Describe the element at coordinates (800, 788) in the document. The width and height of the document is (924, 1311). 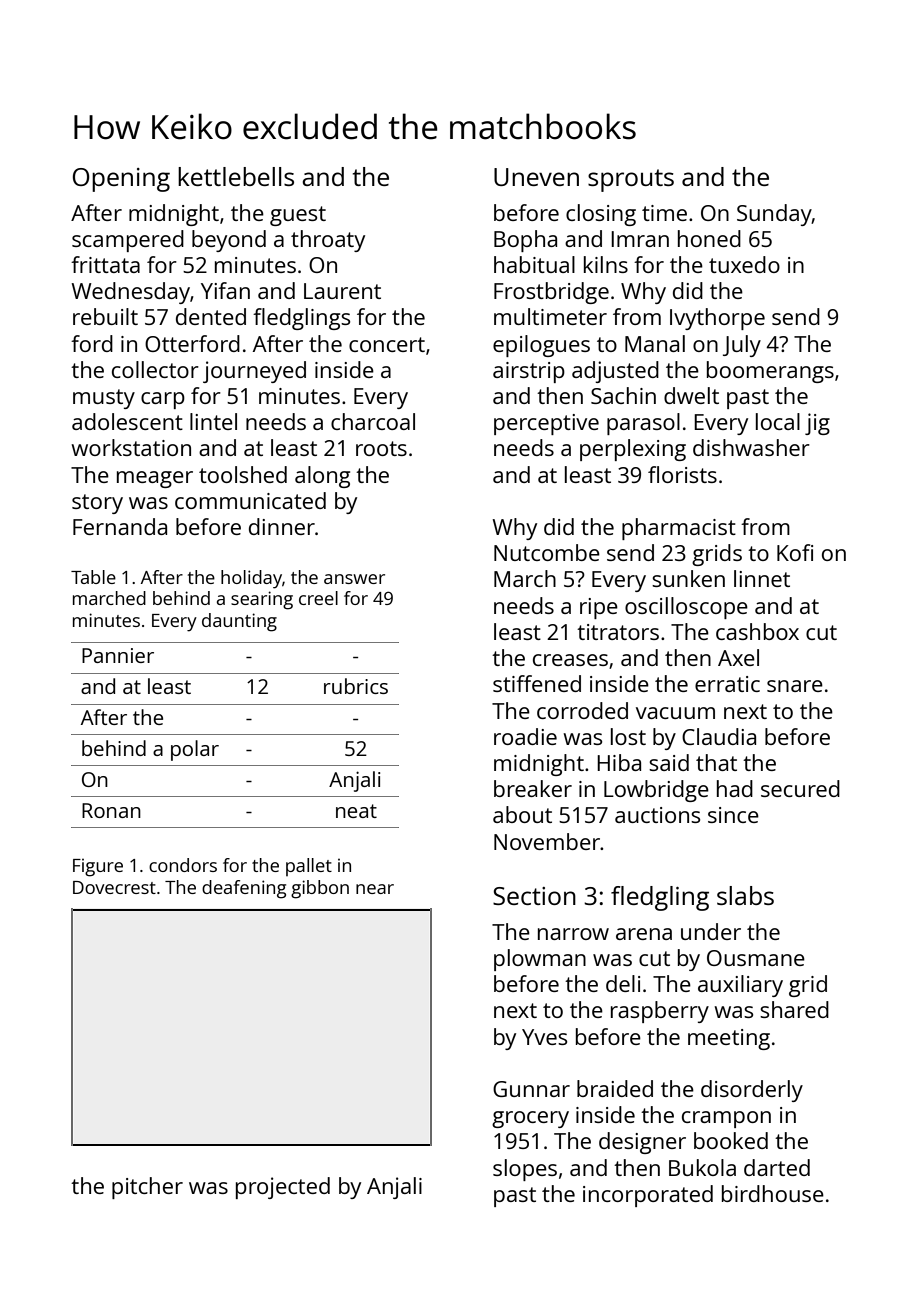
I see `secured` at that location.
